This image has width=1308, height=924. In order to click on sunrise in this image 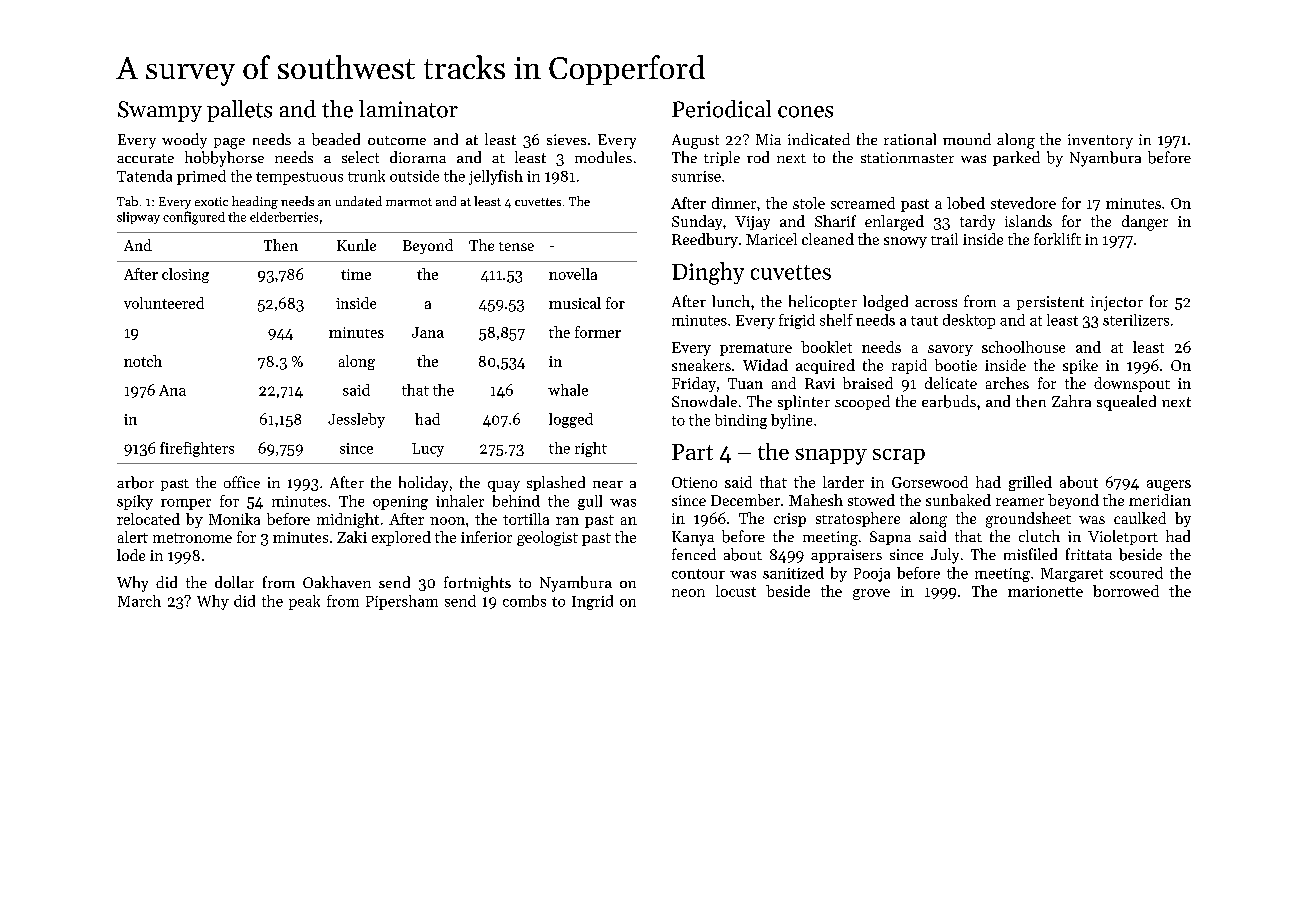, I will do `click(696, 176)`.
